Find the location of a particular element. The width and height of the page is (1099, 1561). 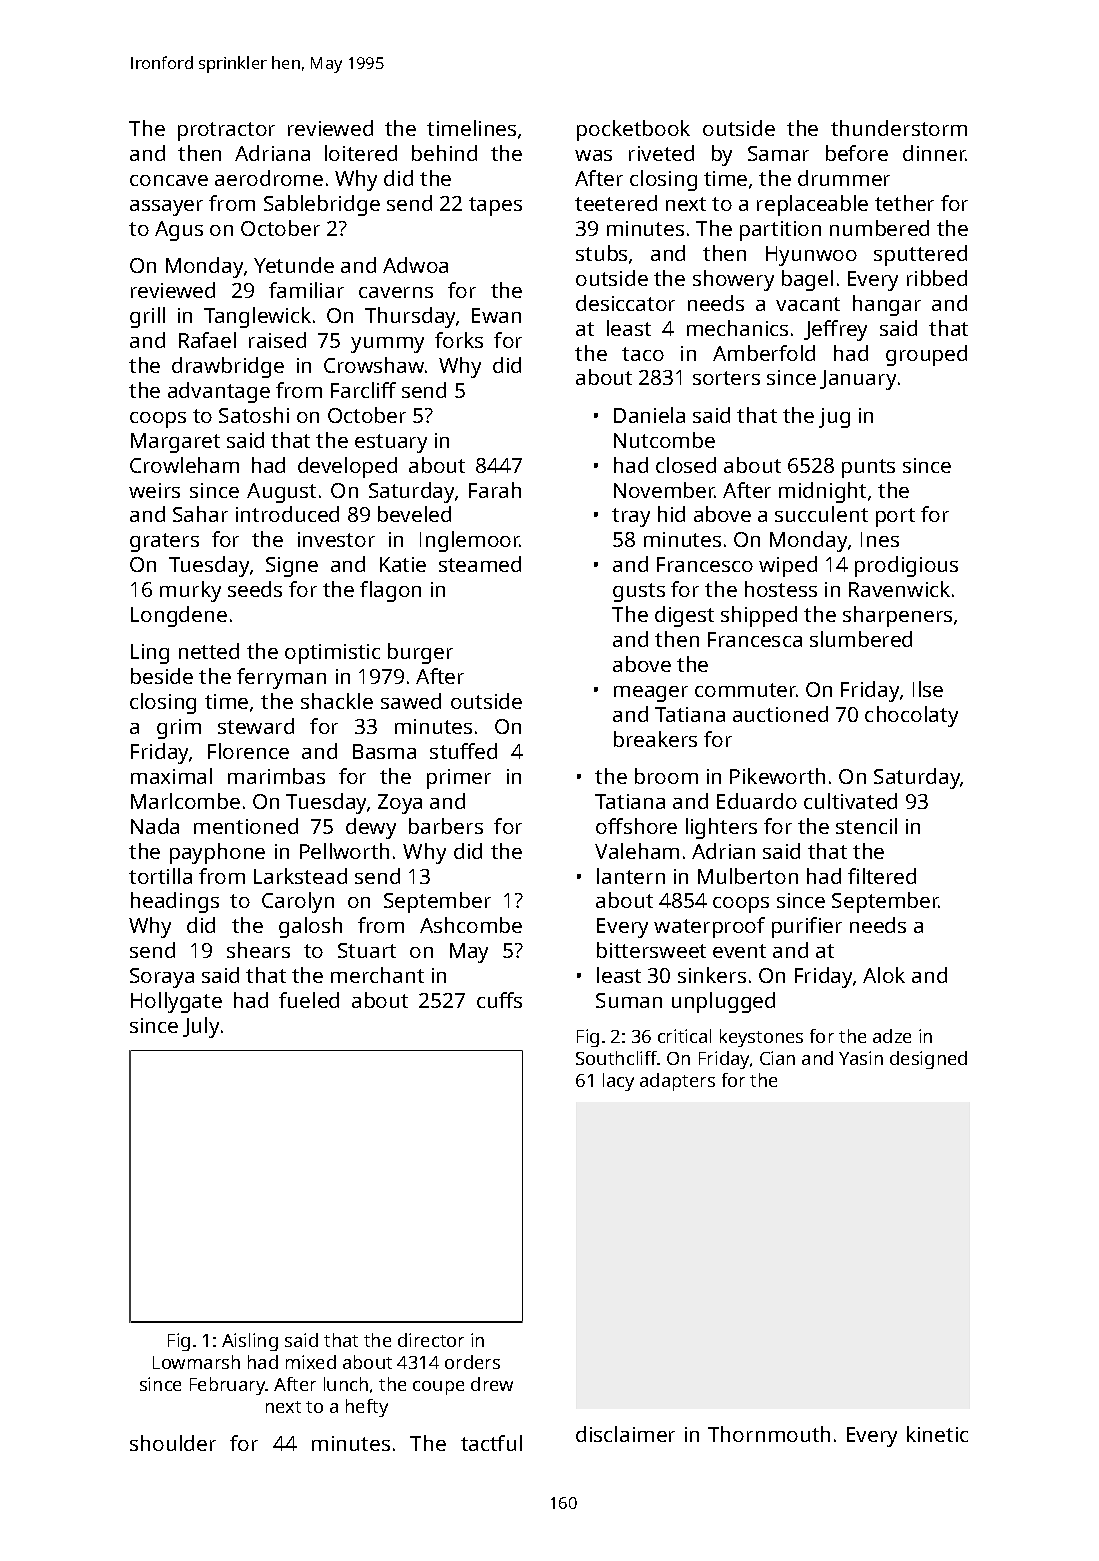

kinetic is located at coordinates (937, 1434).
